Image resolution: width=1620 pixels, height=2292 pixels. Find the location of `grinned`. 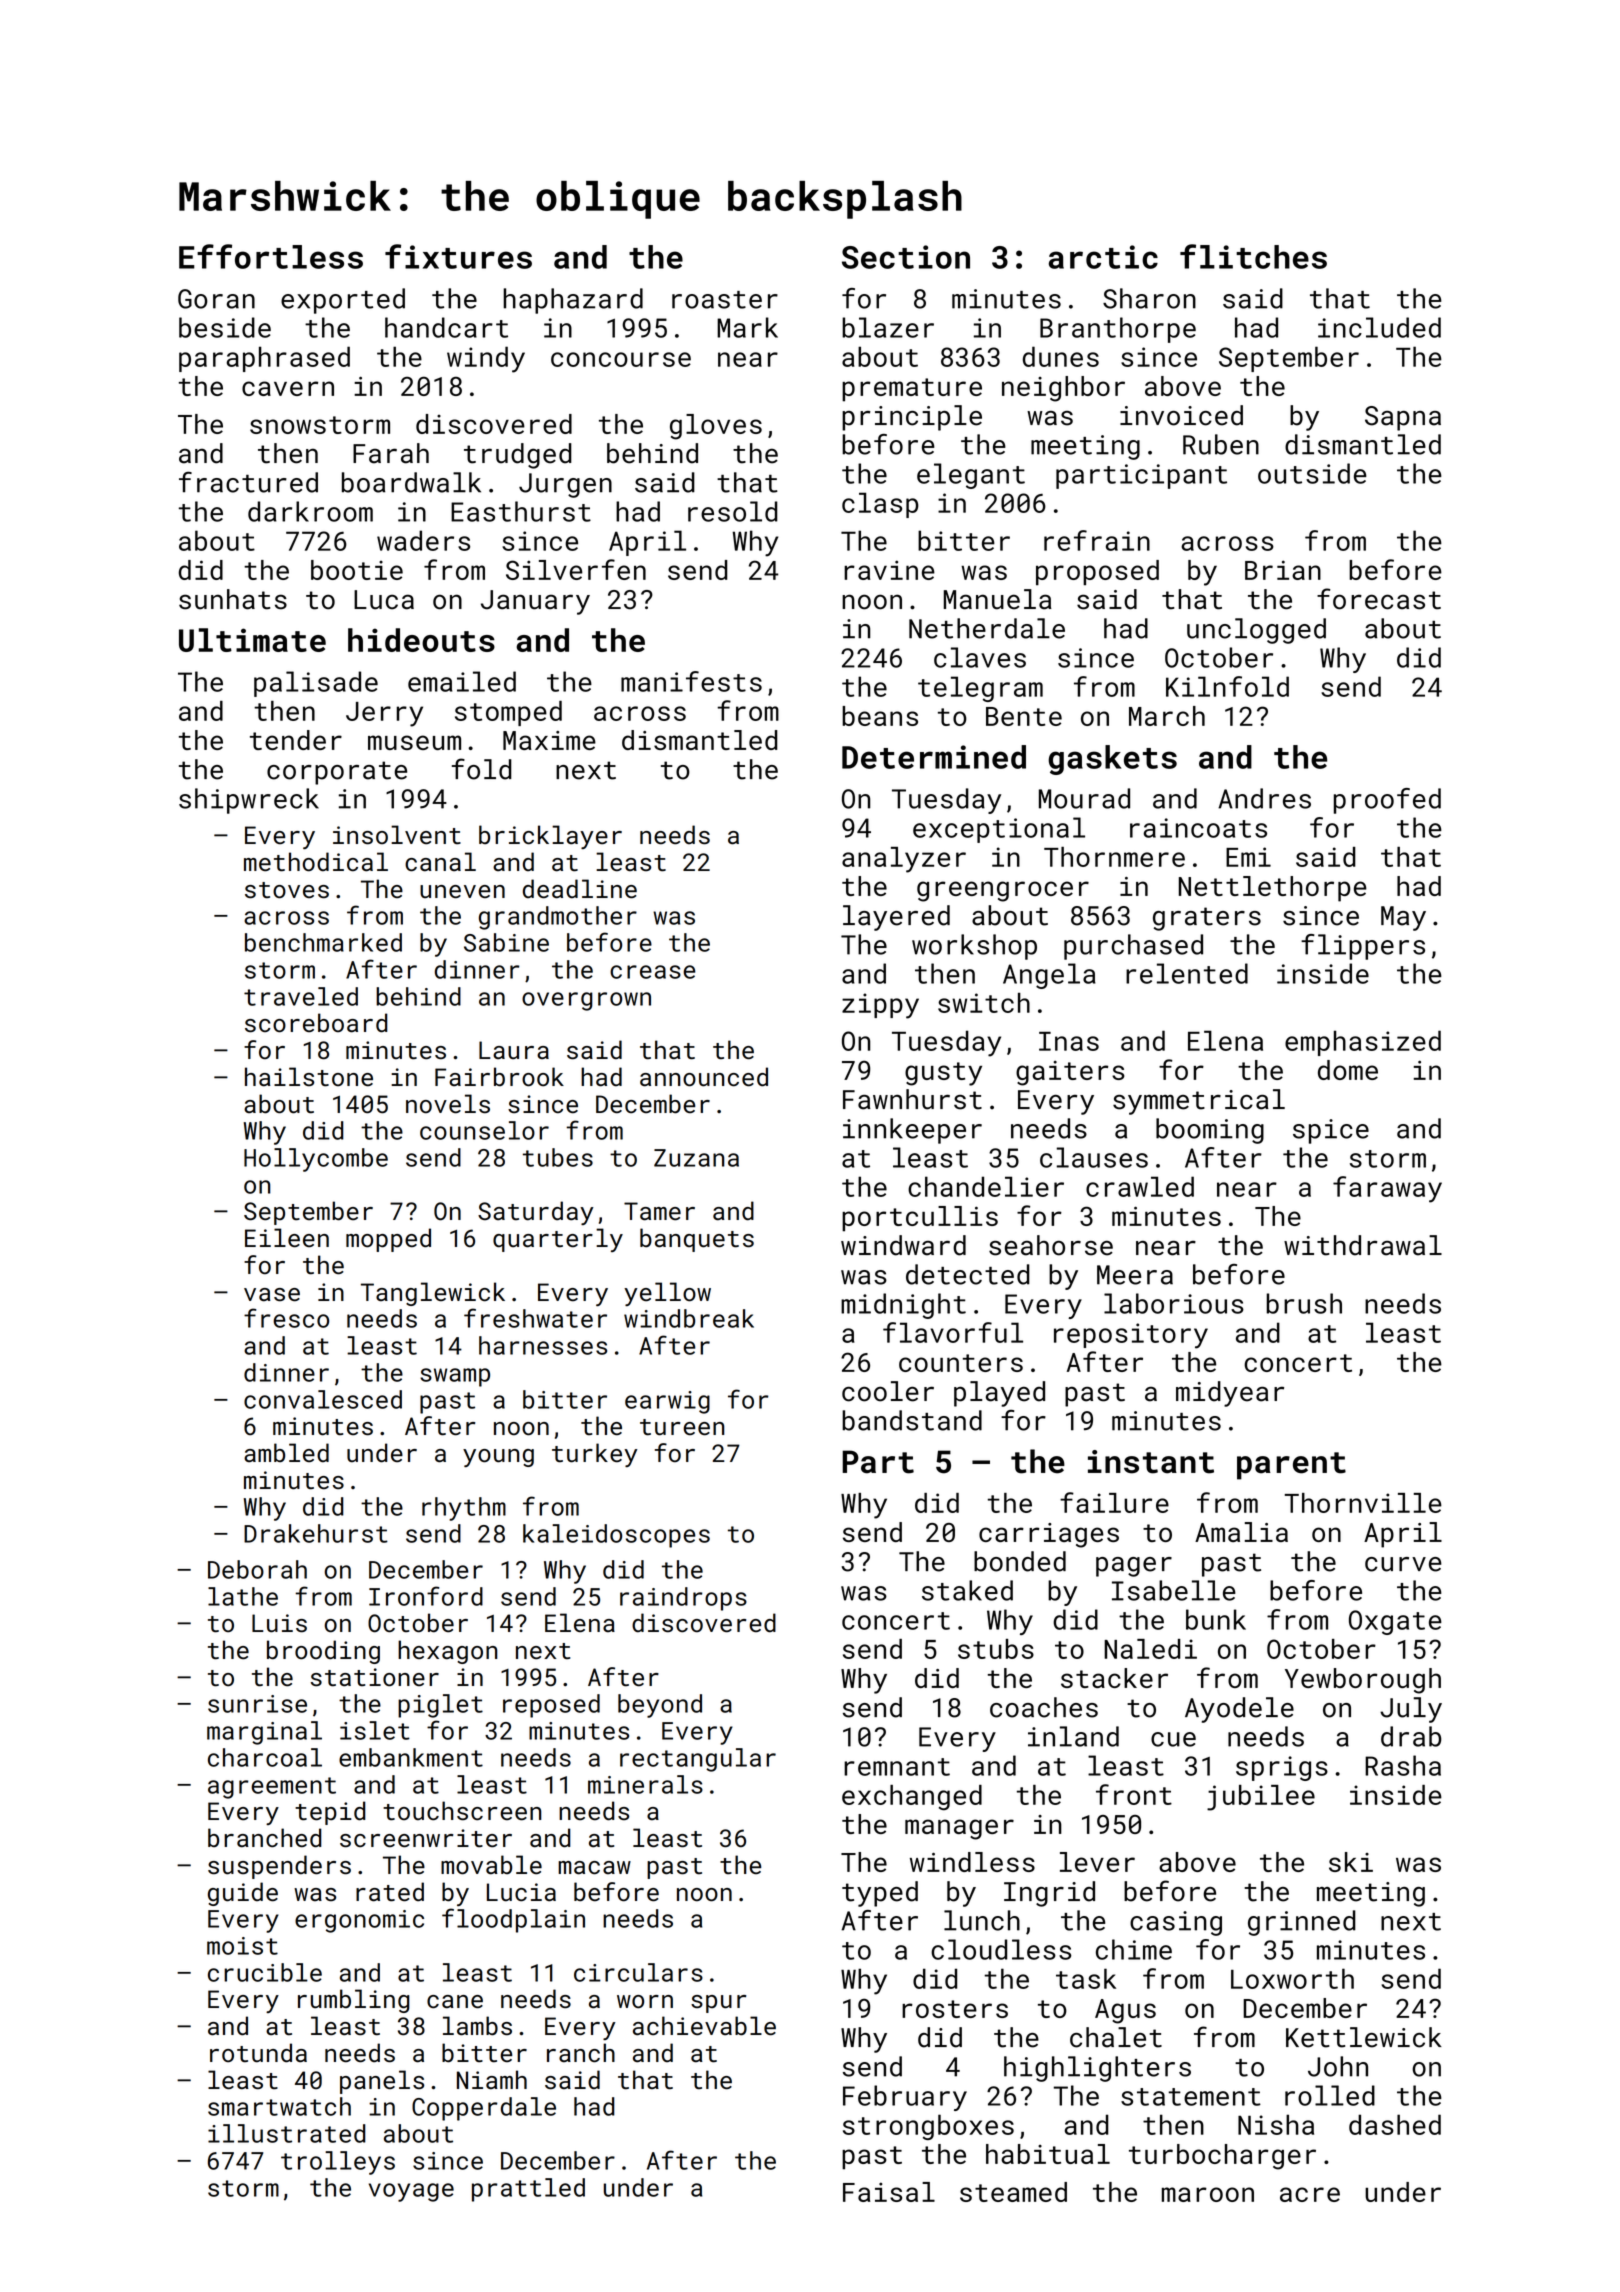

grinned is located at coordinates (1302, 1923).
